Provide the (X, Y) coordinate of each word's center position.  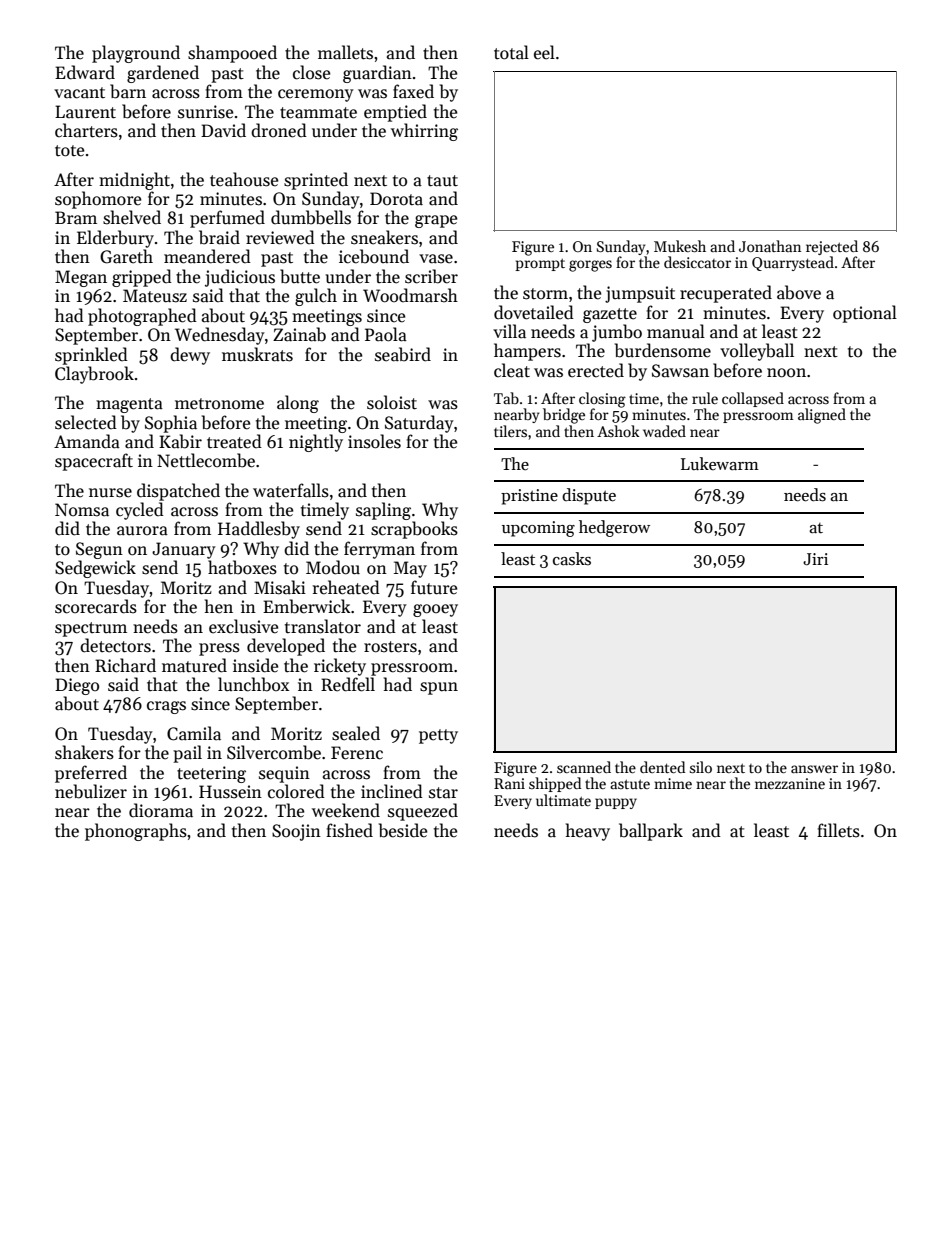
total (511, 52)
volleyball (757, 352)
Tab (506, 398)
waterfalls (291, 490)
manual (676, 331)
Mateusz (155, 296)
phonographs (136, 832)
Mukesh (680, 246)
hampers (527, 352)
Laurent (85, 112)
